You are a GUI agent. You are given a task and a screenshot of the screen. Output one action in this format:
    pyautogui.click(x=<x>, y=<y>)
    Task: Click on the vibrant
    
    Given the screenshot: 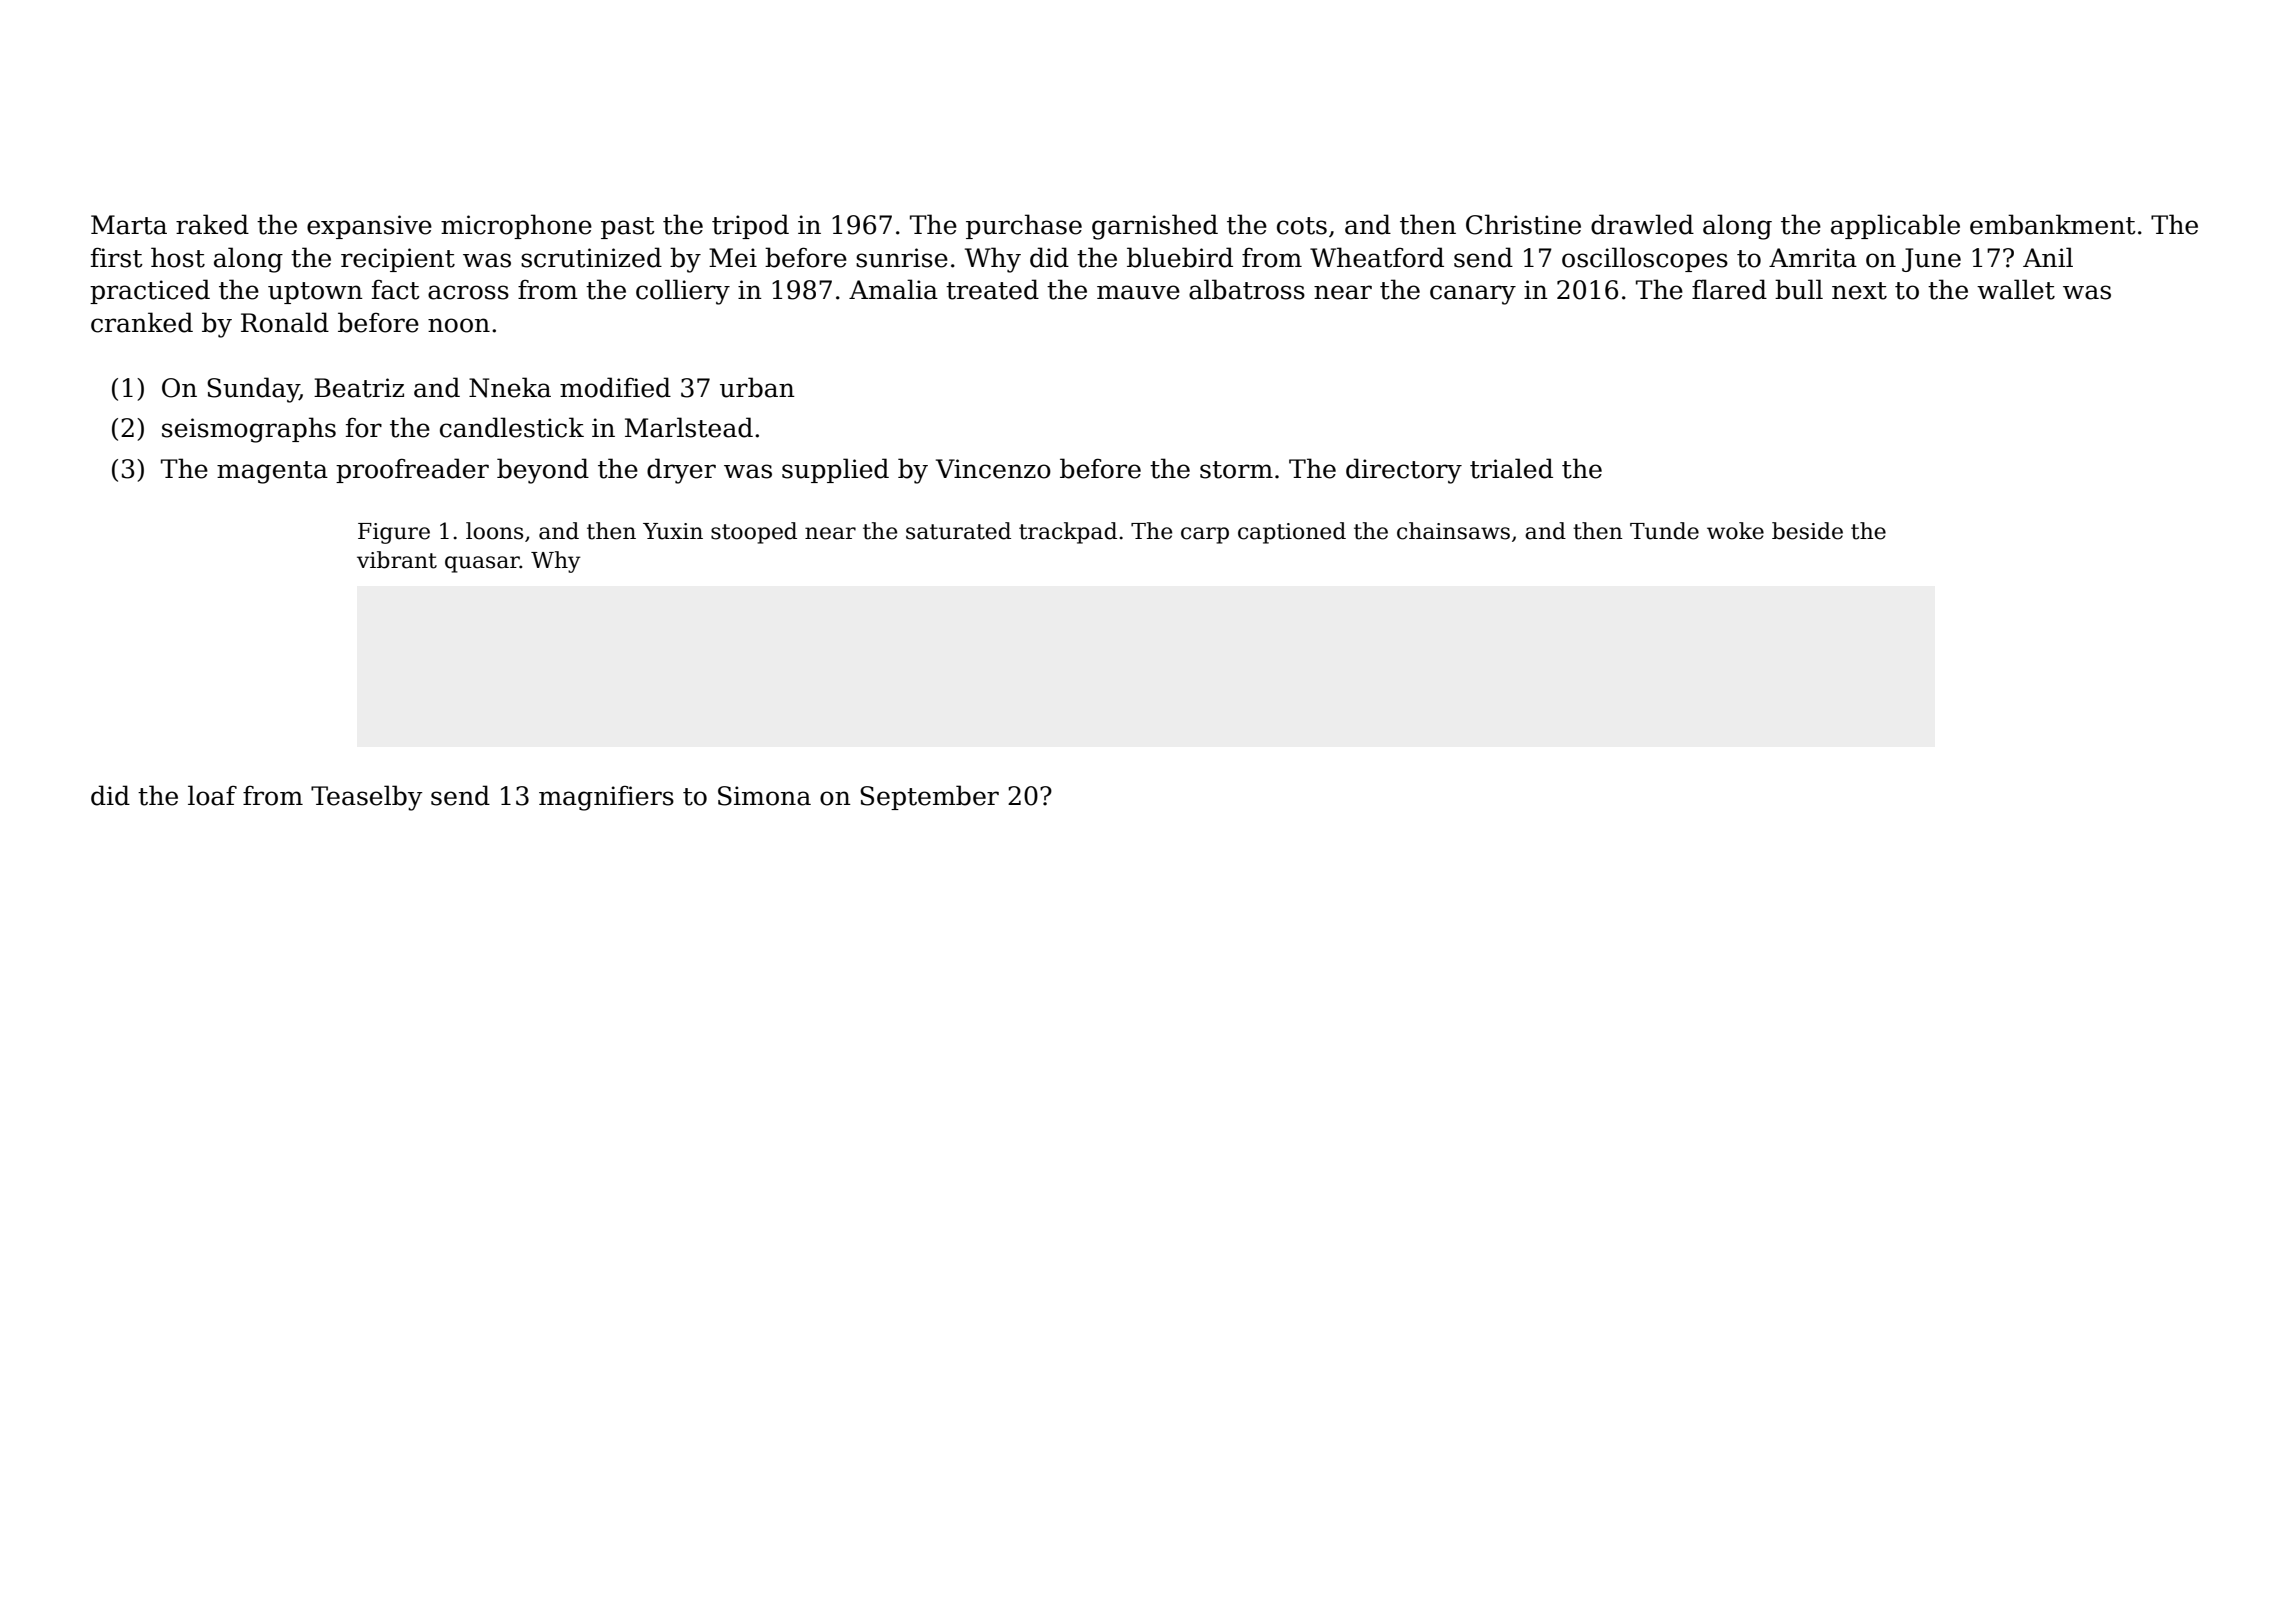 What is the action you would take?
    pyautogui.click(x=397, y=560)
